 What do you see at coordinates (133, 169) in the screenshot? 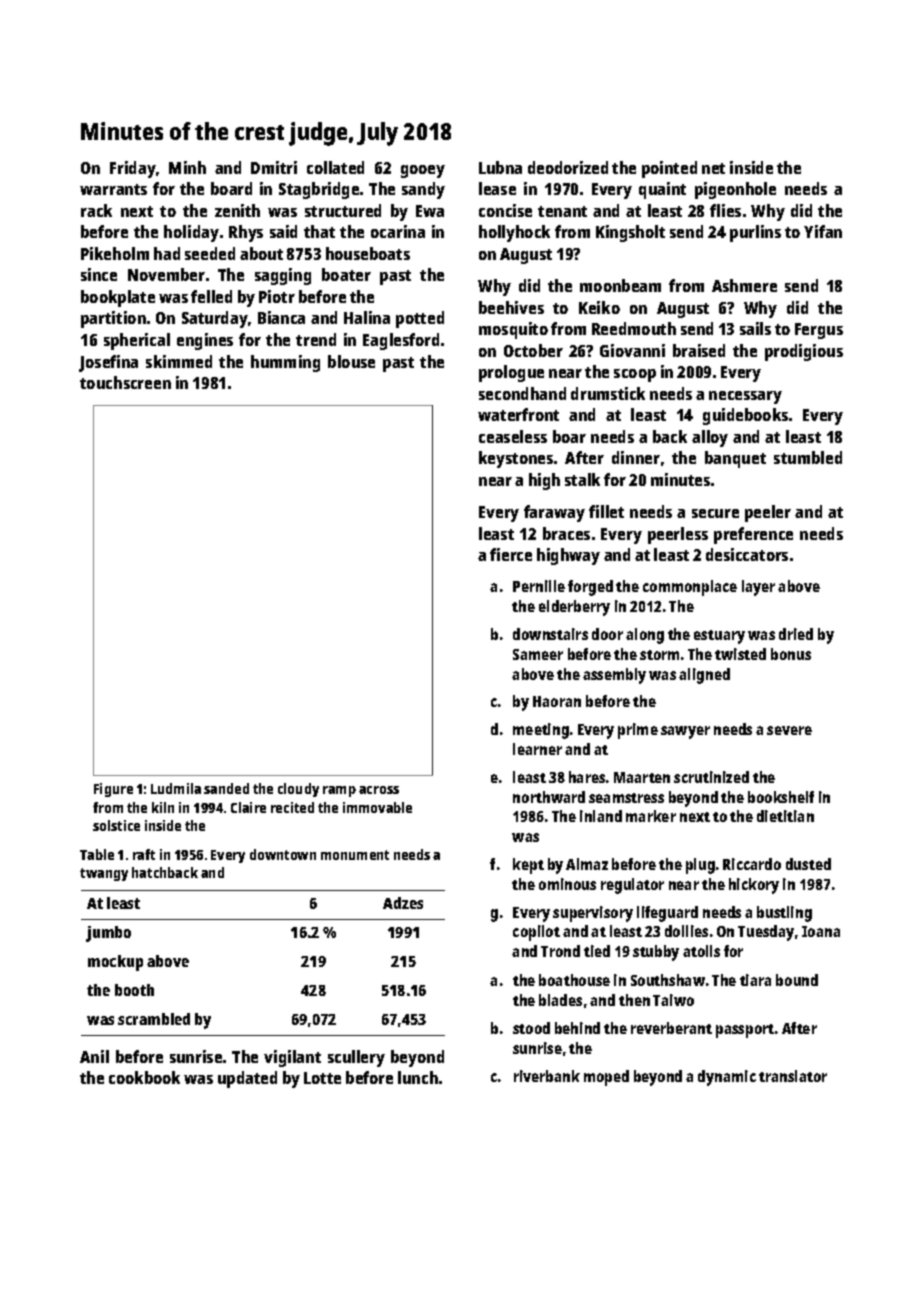
I see `Friday` at bounding box center [133, 169].
